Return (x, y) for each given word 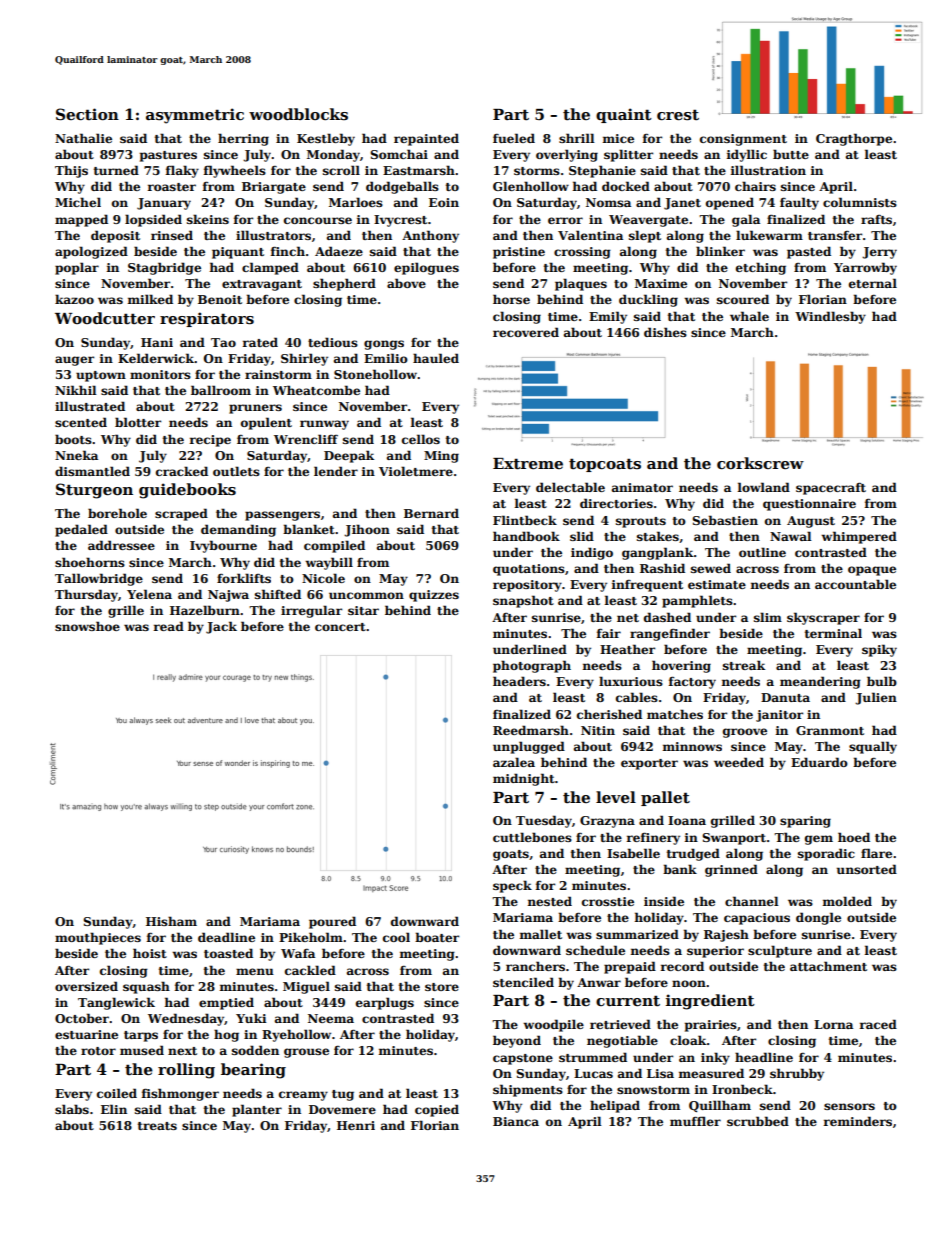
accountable (855, 584)
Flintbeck (525, 520)
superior (715, 952)
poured (332, 922)
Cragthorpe (854, 139)
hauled (436, 358)
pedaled (81, 530)
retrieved (620, 1024)
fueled (514, 138)
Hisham (171, 921)
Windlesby (830, 317)
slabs (72, 1109)
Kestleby (326, 139)
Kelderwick (156, 358)
